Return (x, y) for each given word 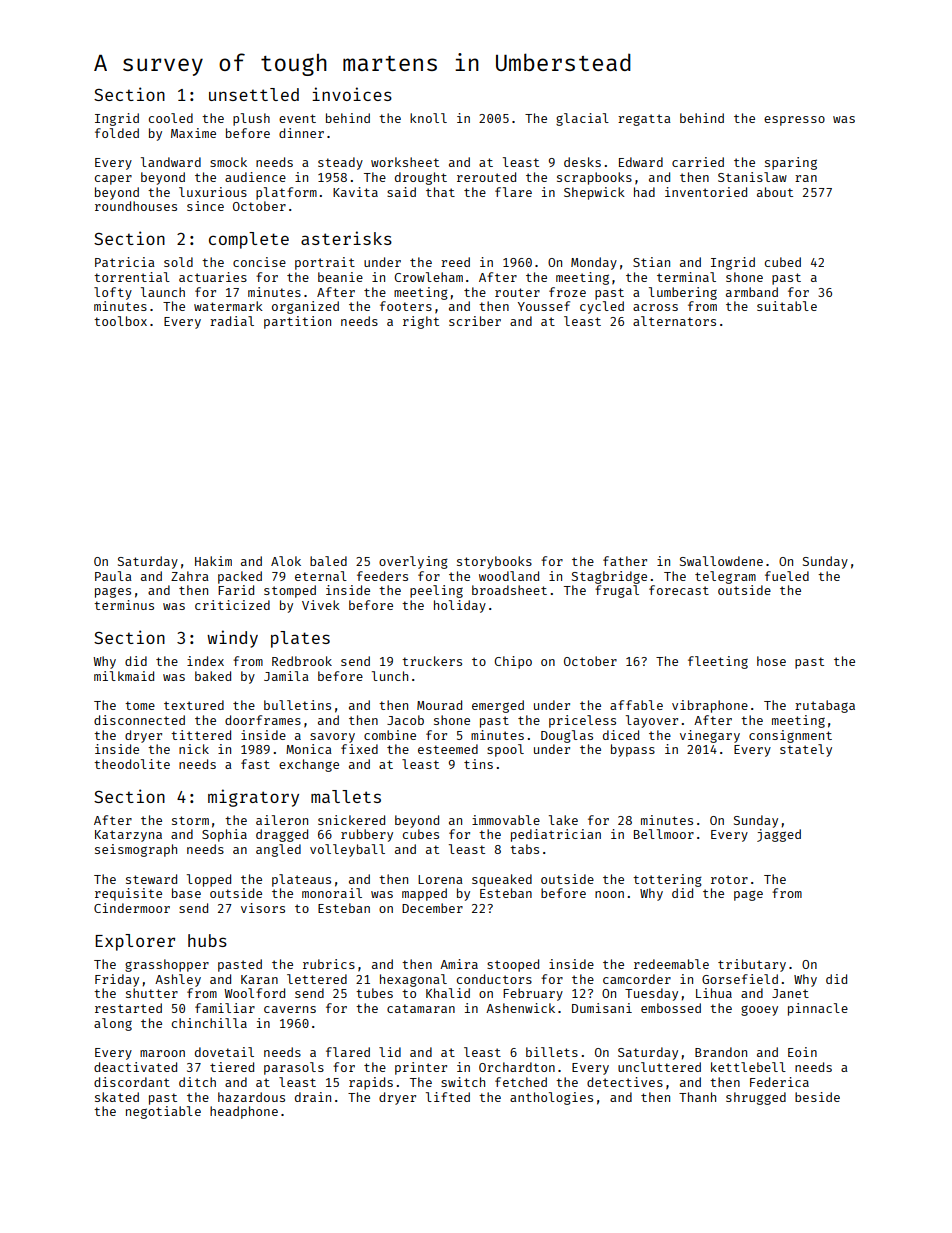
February (533, 994)
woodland (509, 576)
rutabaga (825, 706)
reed (455, 262)
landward (171, 162)
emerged (498, 706)
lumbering (683, 293)
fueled (787, 576)
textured (194, 705)
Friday (117, 980)
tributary (752, 965)
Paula (113, 576)
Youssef (544, 306)
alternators (674, 321)
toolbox (120, 321)
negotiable (163, 1112)
